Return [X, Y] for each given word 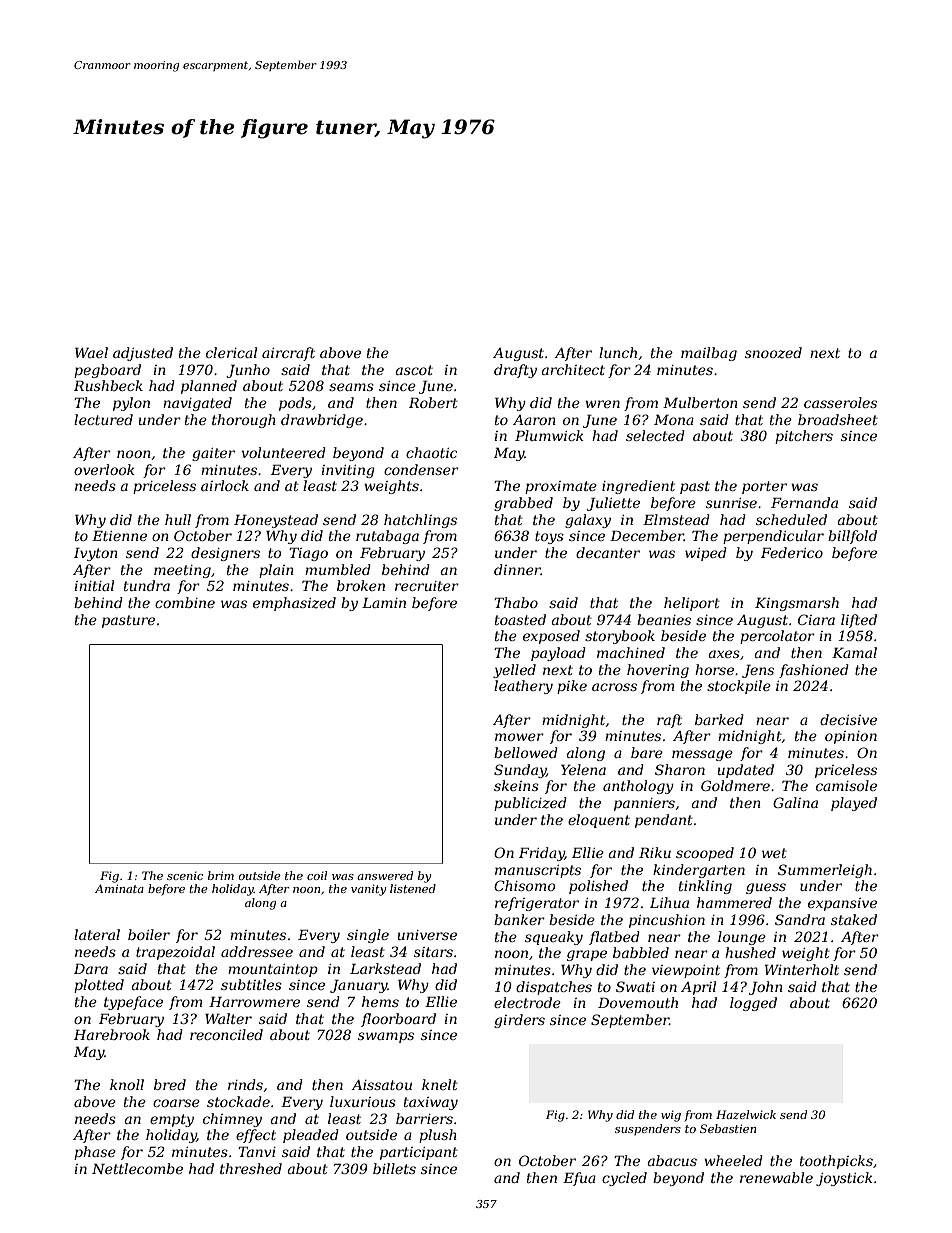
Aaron [534, 420]
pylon [131, 404]
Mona [674, 419]
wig [671, 1116]
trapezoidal [175, 953]
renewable [776, 1177]
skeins [516, 785]
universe [427, 935]
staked [854, 919]
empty [172, 1120]
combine [185, 602]
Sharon [680, 769]
